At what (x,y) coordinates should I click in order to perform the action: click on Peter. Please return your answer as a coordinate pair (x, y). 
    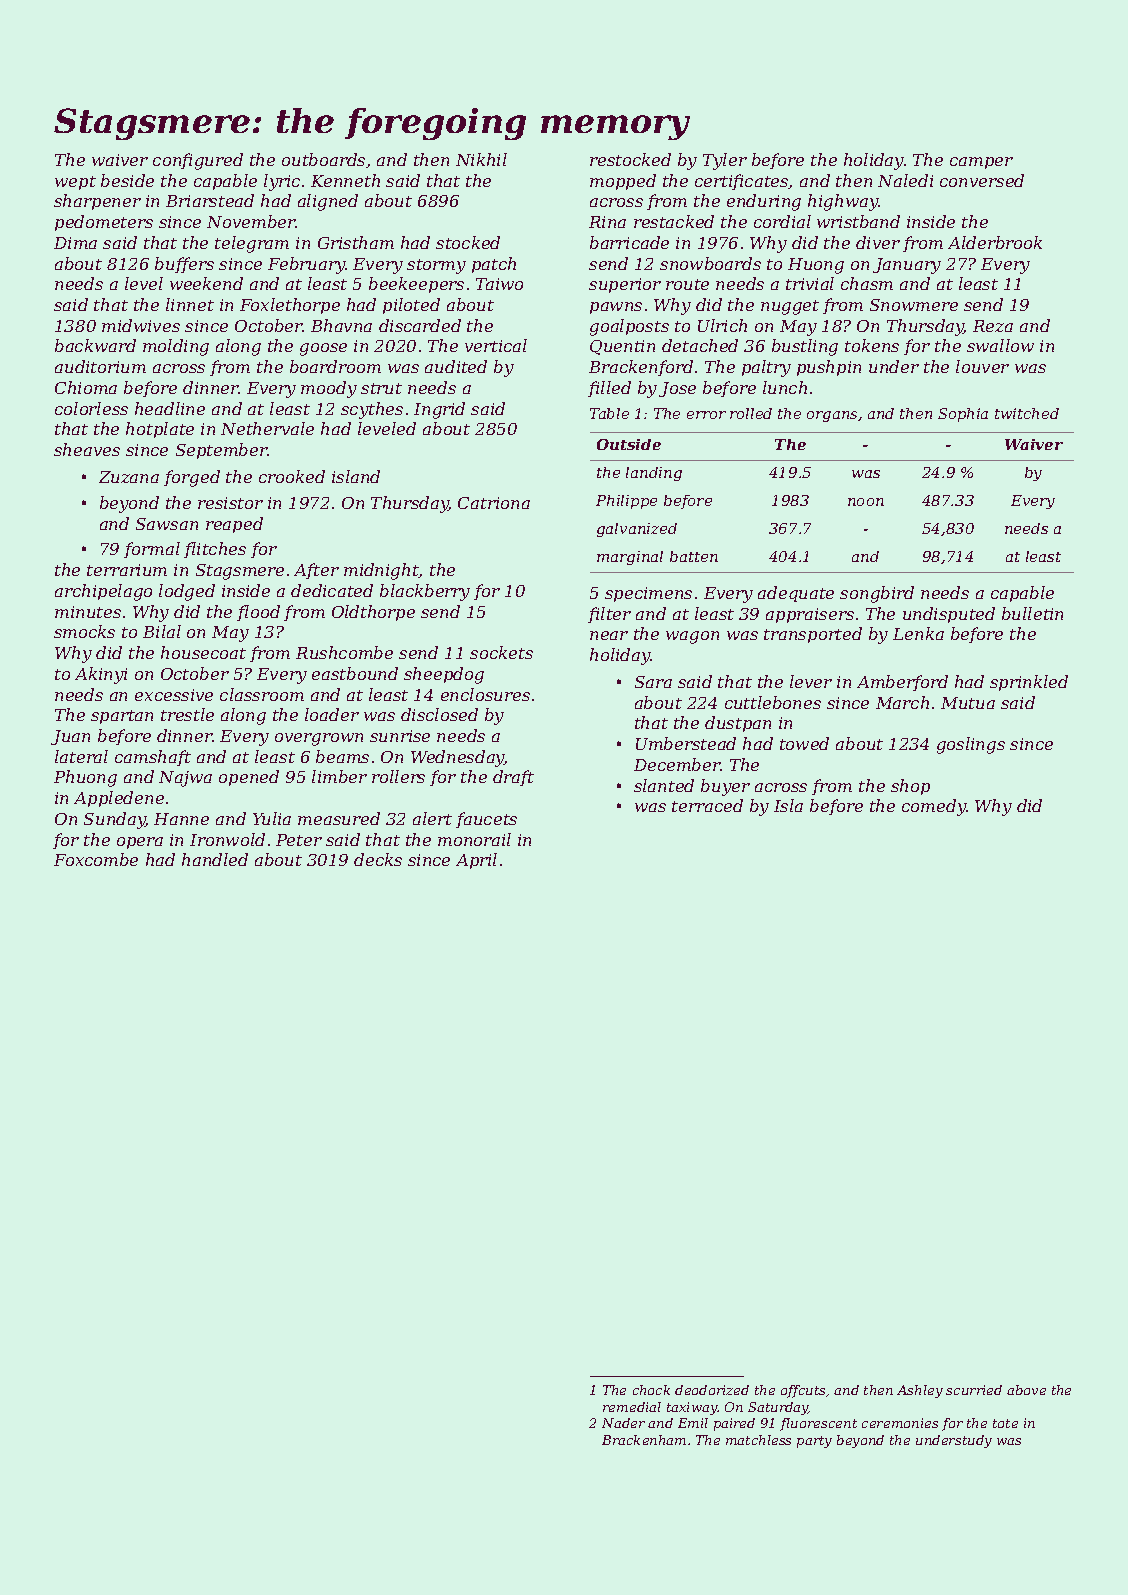
    Looking at the image, I should click on (299, 840).
